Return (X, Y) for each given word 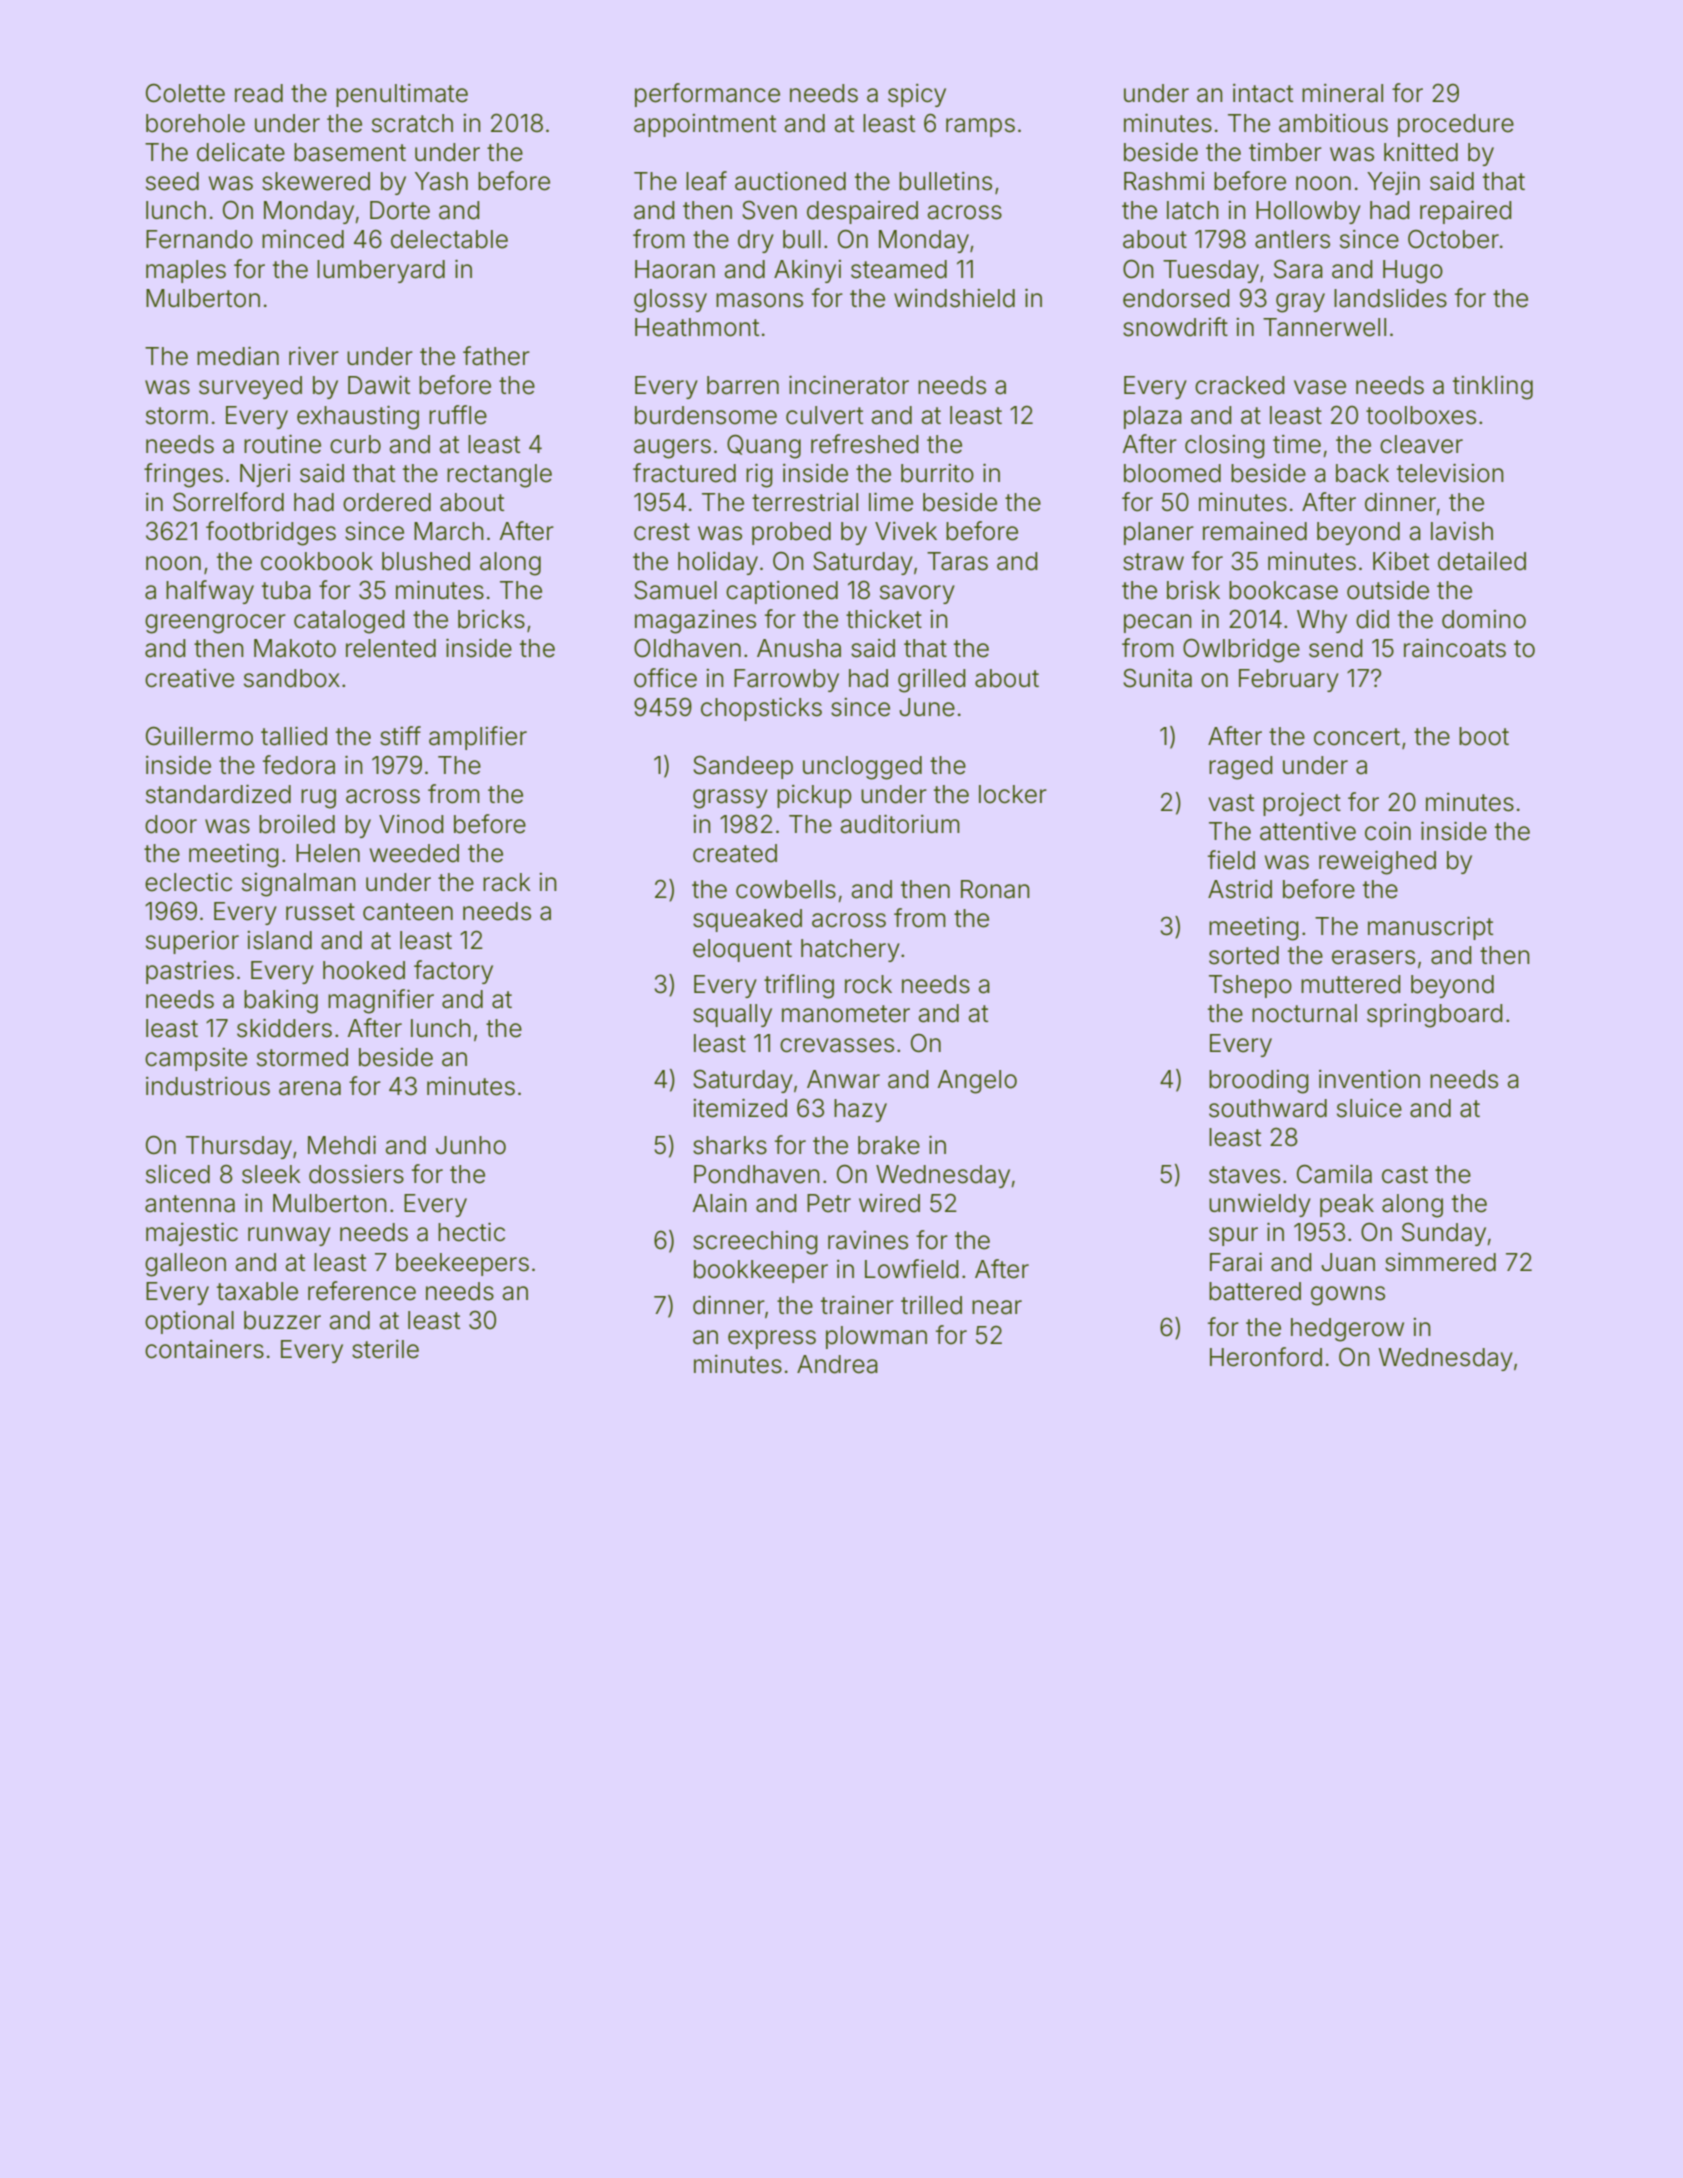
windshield (954, 298)
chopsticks (761, 709)
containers (204, 1349)
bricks (491, 619)
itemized (740, 1108)
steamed (899, 269)
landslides (1390, 298)
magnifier (381, 1001)
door (171, 824)
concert (1357, 737)
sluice (1369, 1108)
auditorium (900, 824)
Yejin (1393, 183)
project (1302, 804)
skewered (316, 181)
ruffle (458, 415)
